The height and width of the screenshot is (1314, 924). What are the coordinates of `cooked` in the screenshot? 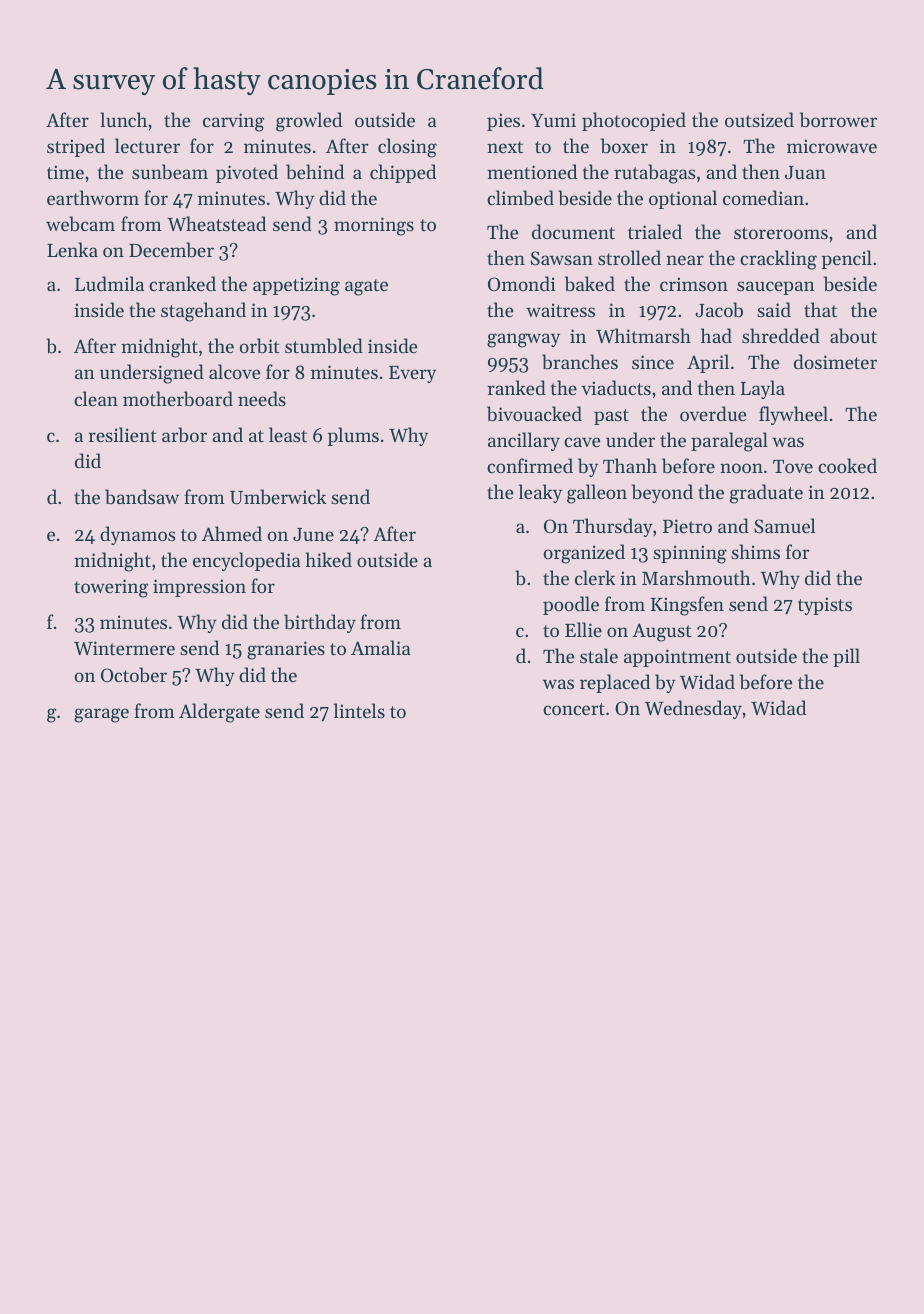 It's located at (847, 465).
